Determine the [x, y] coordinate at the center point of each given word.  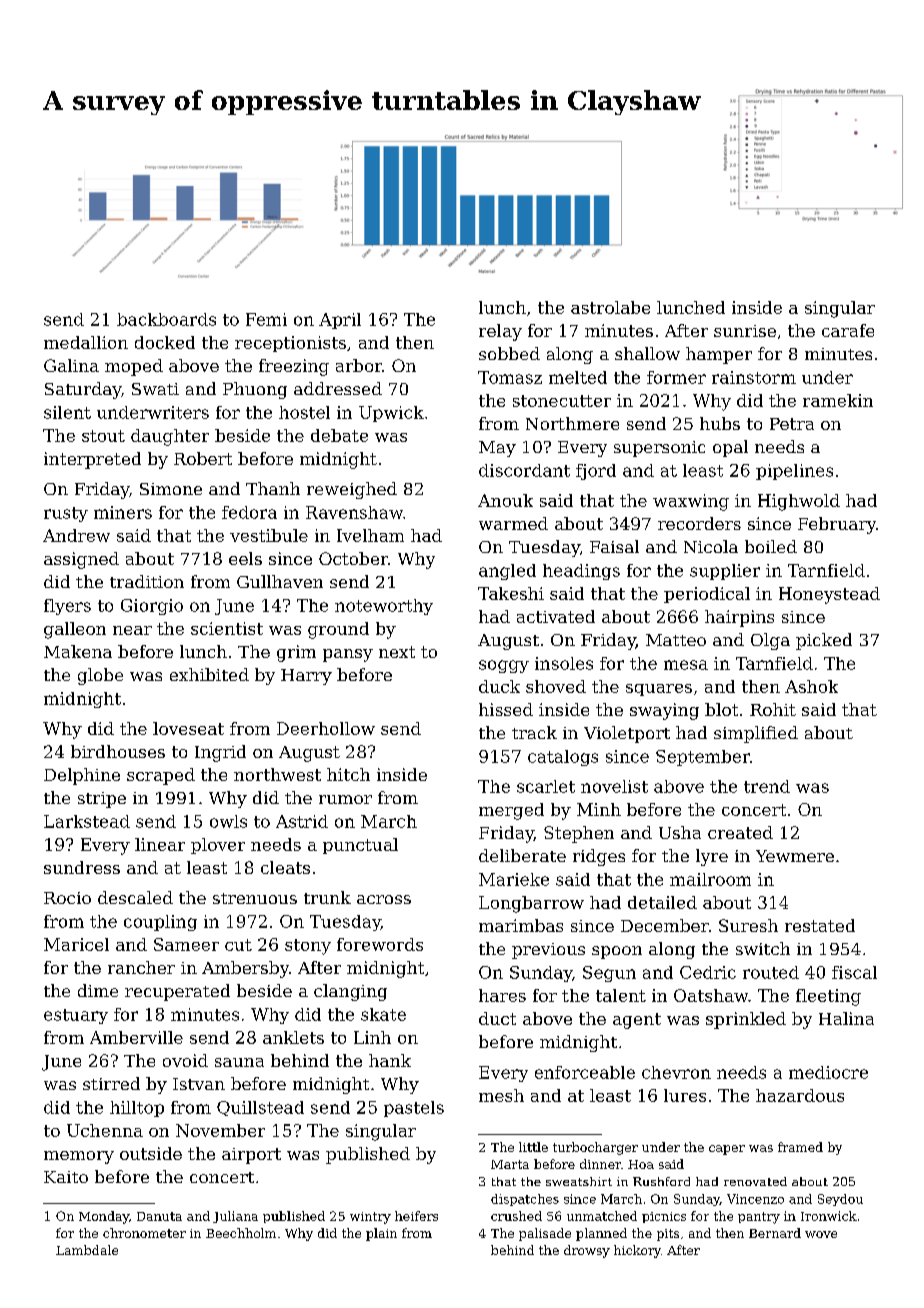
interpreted [92, 460]
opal [730, 448]
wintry [370, 1218]
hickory [637, 1251]
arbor [359, 365]
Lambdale [87, 1250]
